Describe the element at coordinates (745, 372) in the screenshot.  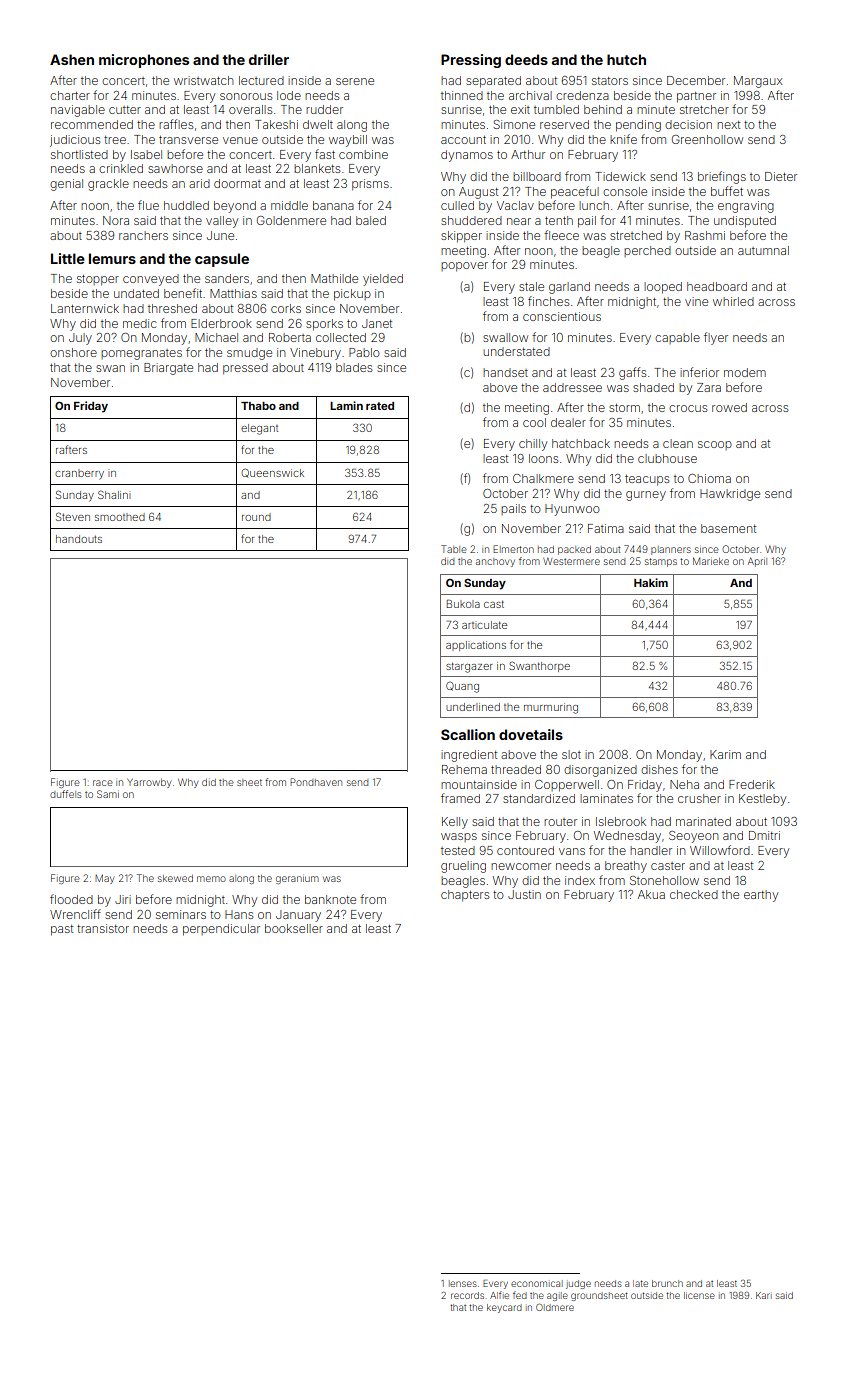
I see `modem` at that location.
